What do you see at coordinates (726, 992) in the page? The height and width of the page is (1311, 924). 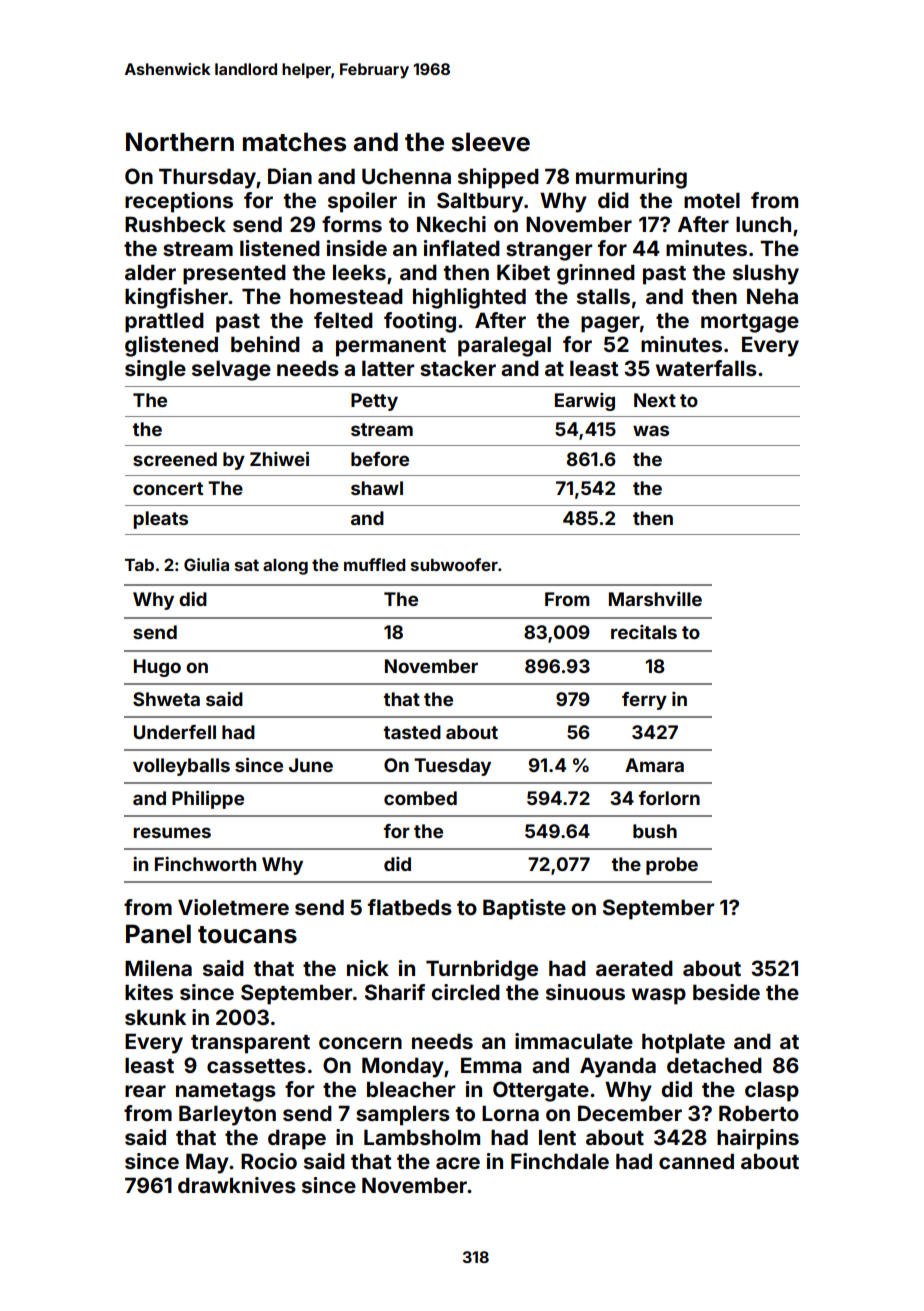 I see `beside` at bounding box center [726, 992].
